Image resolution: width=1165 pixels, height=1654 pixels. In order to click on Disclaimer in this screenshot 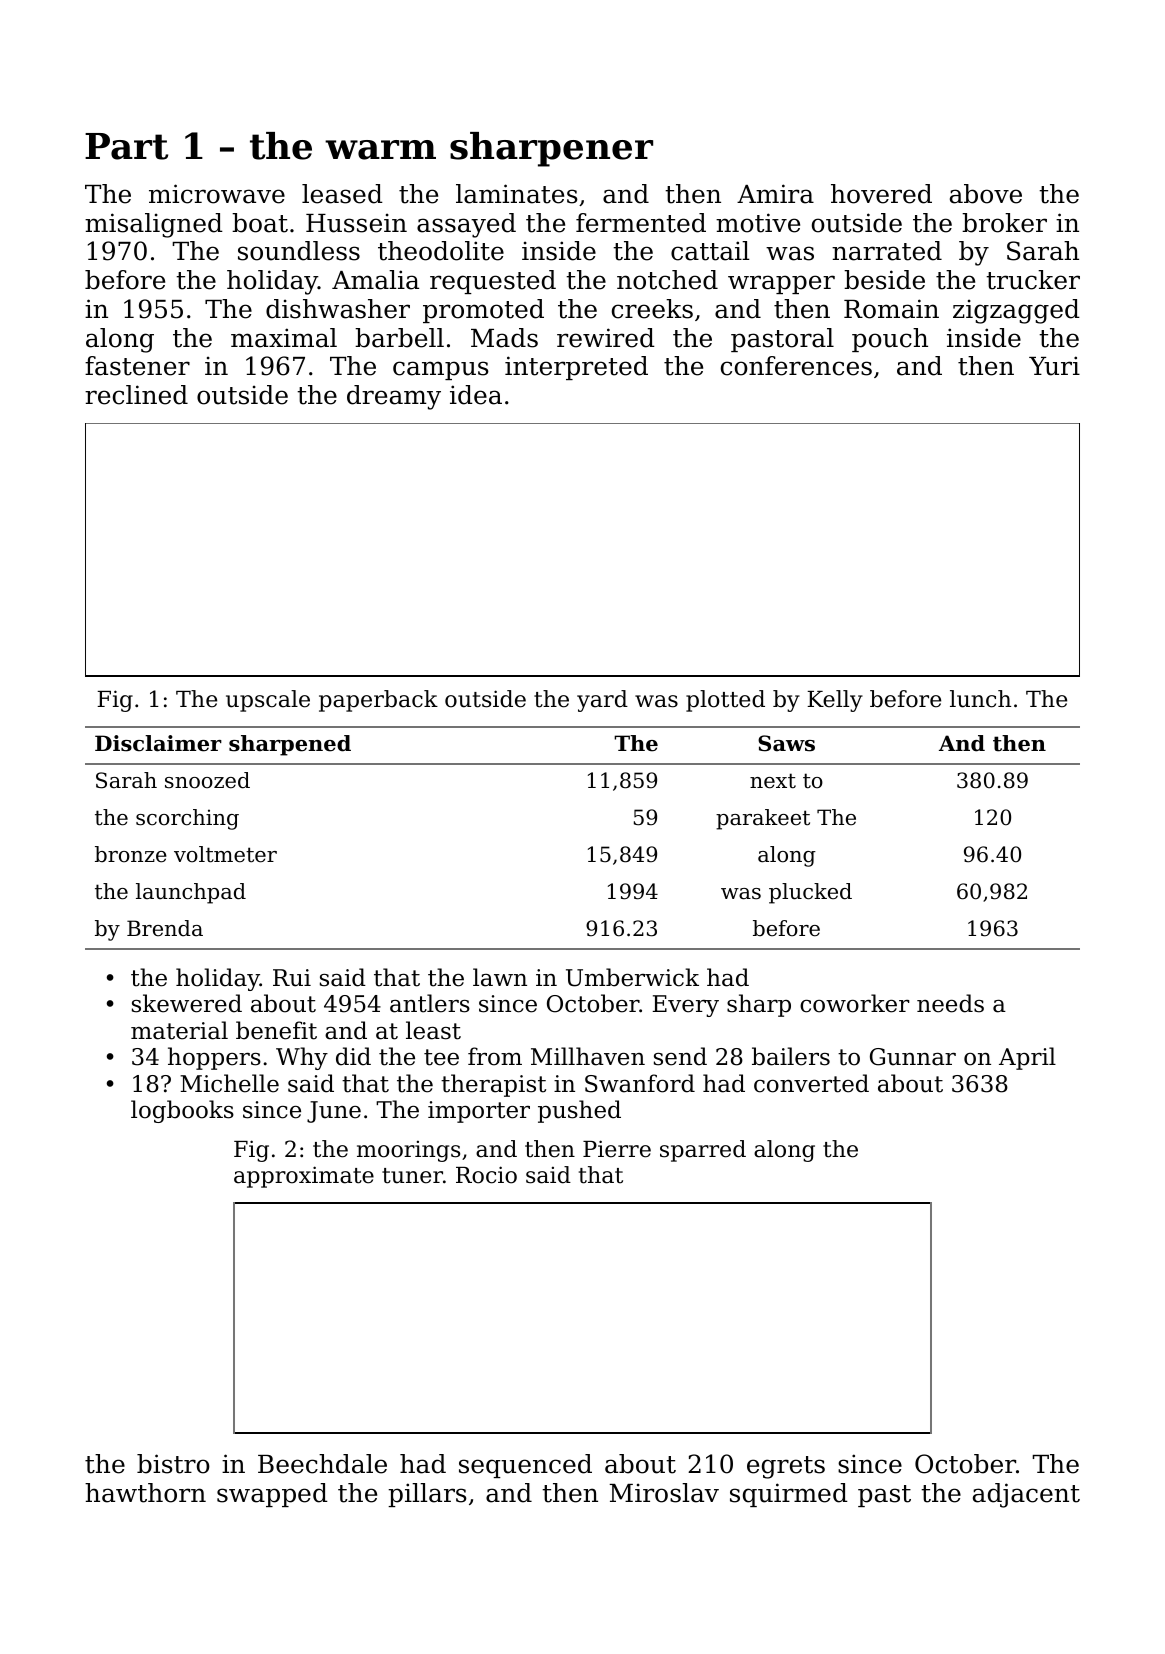, I will do `click(158, 743)`.
